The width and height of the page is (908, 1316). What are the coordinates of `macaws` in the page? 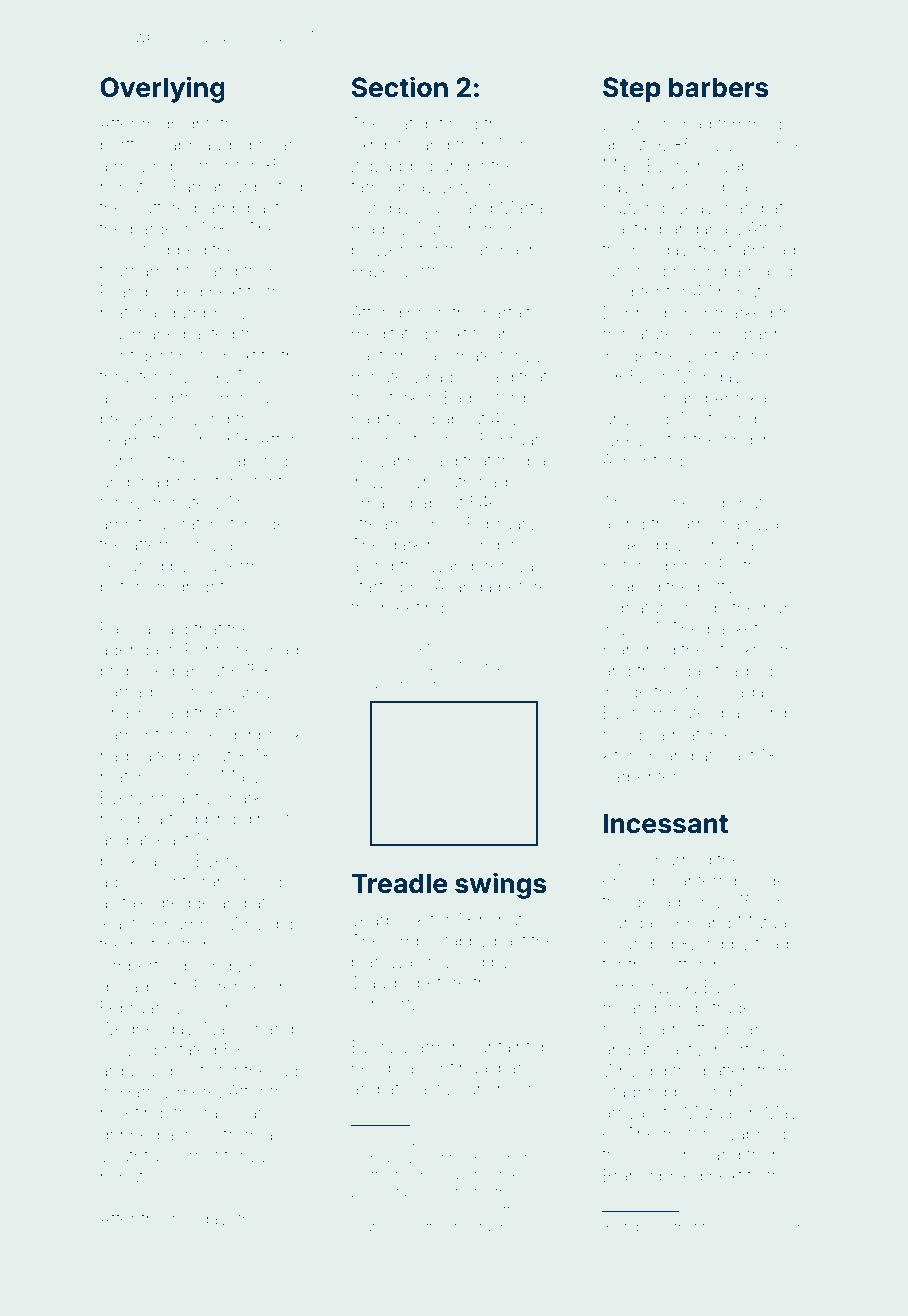 It's located at (442, 1193).
